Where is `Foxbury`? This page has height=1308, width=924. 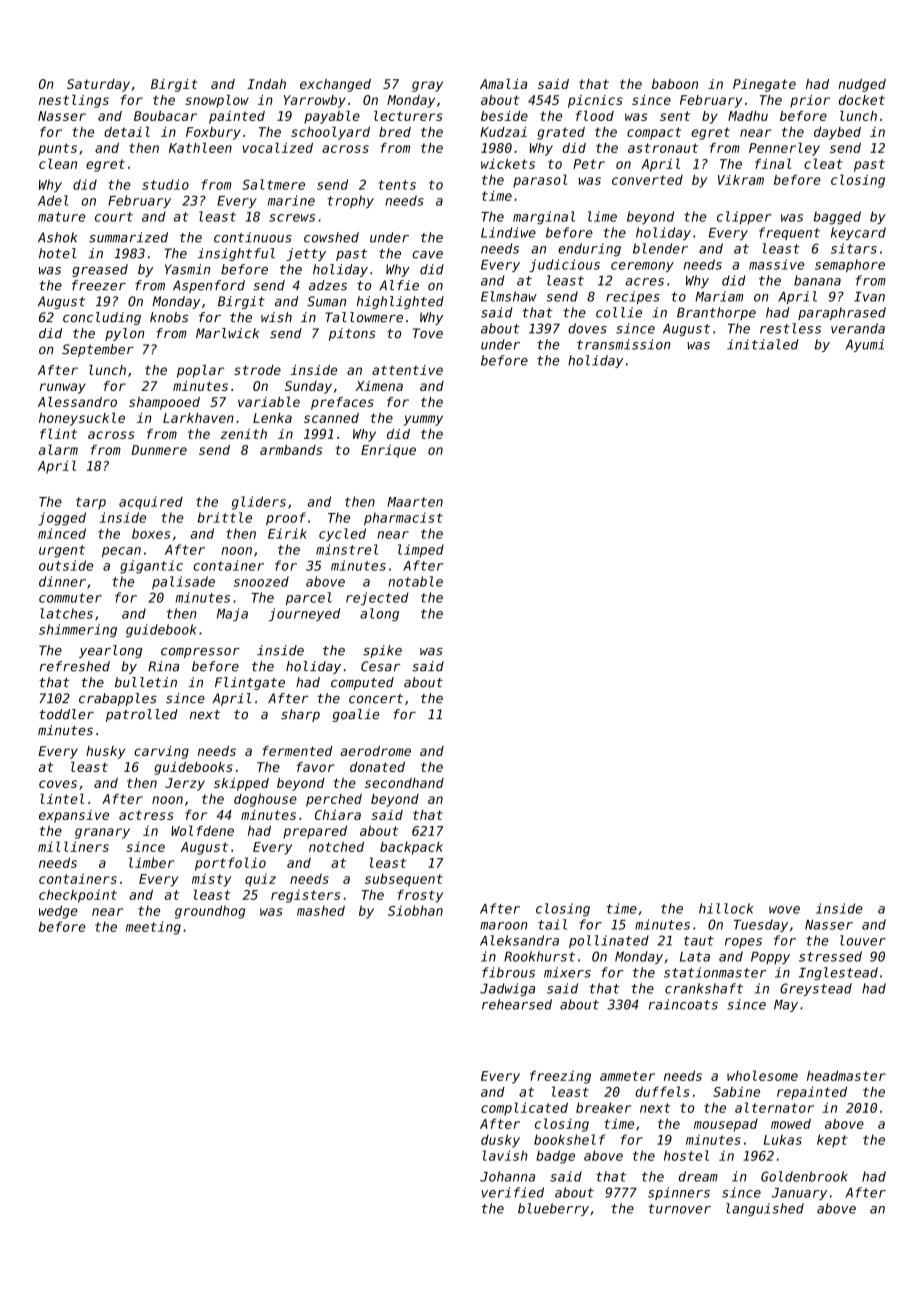
Foxbury is located at coordinates (213, 133).
